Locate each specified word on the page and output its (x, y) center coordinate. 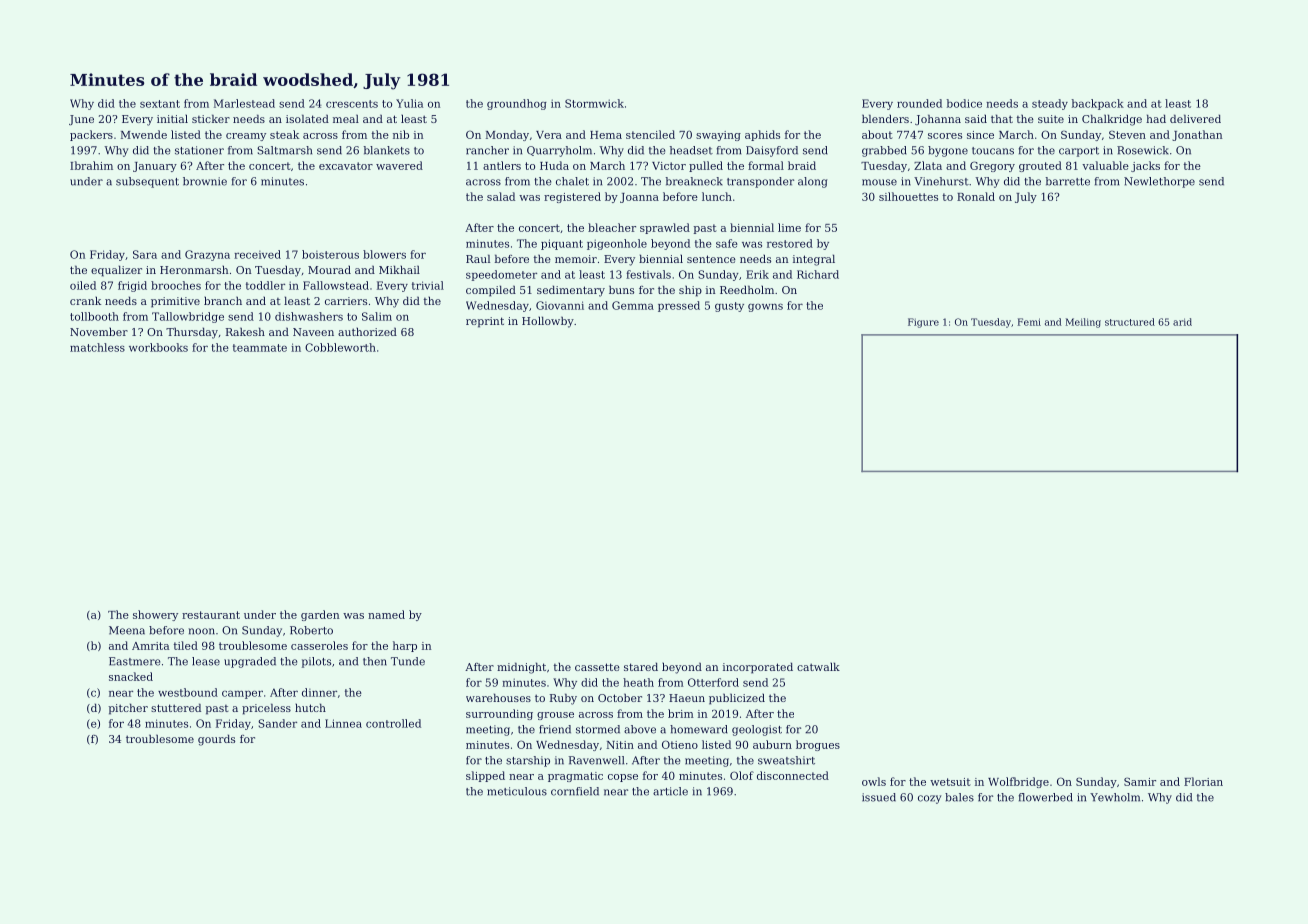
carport (1079, 152)
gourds (216, 740)
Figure (923, 323)
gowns (765, 307)
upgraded (250, 662)
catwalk (818, 666)
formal (766, 165)
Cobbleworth (340, 347)
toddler (265, 285)
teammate (260, 348)
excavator (346, 166)
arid (1182, 322)
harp (405, 646)
